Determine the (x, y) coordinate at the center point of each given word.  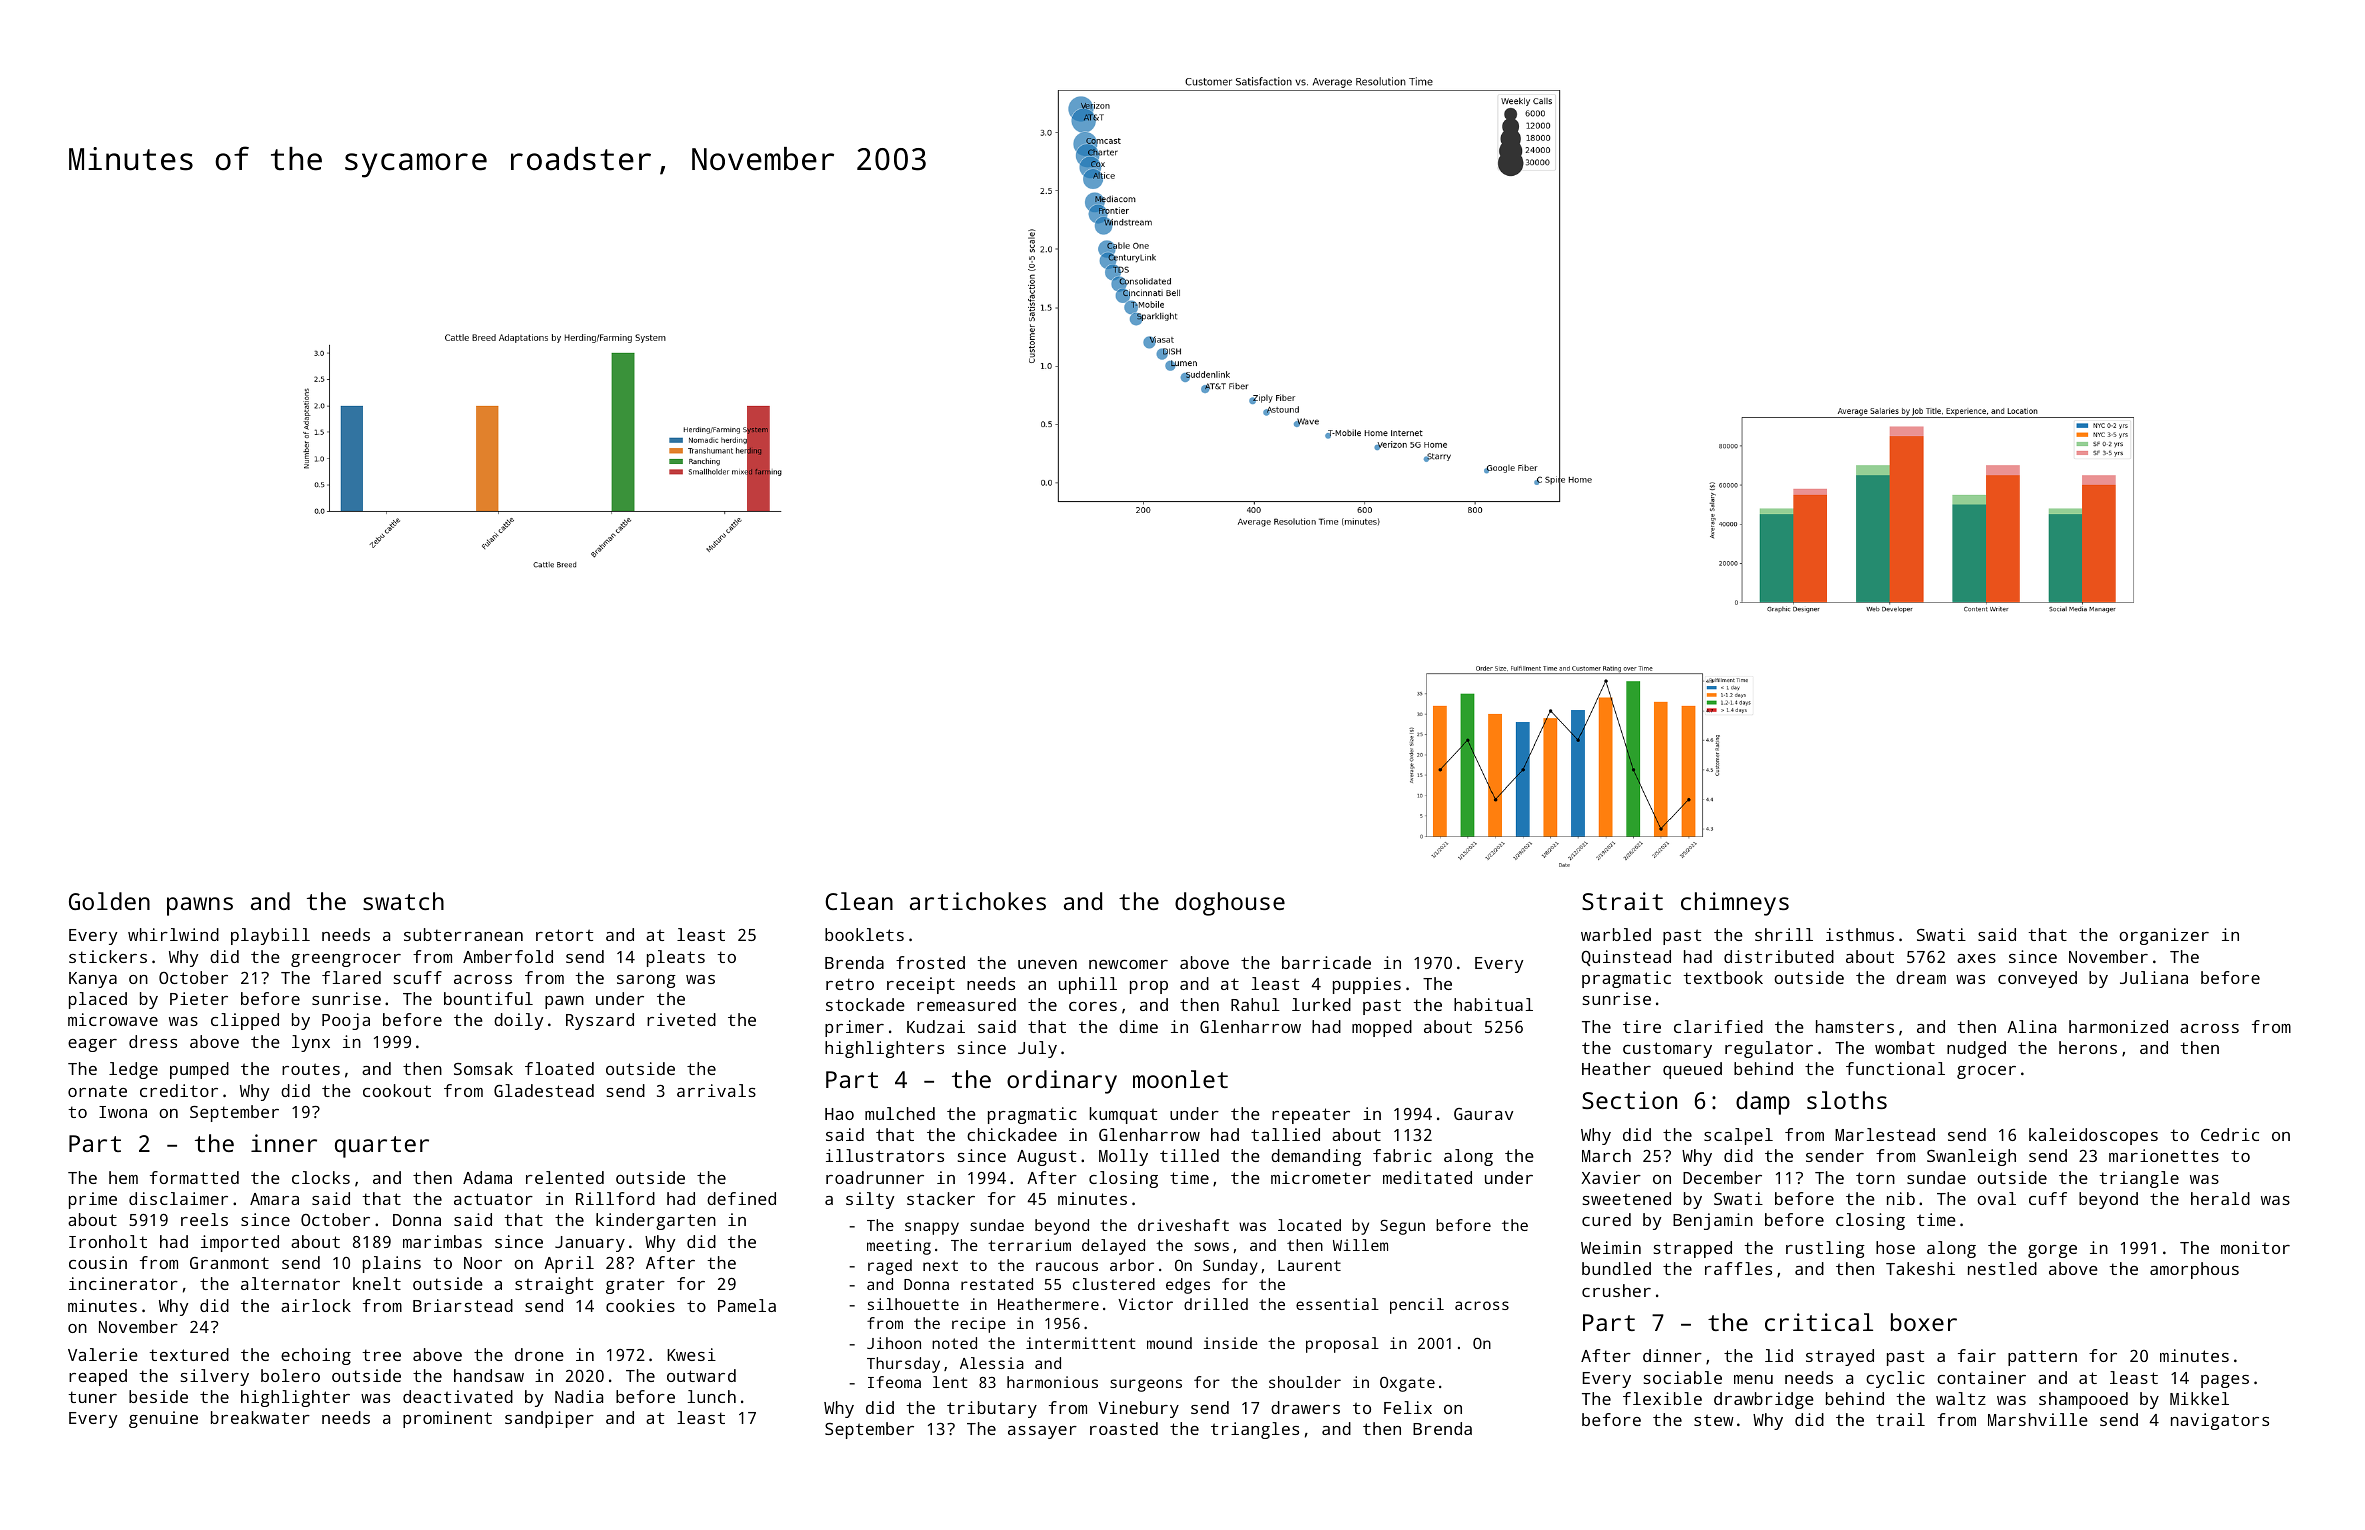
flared (351, 977)
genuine (163, 1419)
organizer (2164, 936)
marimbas (442, 1241)
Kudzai (936, 1026)
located (1309, 1225)
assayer (1042, 1432)
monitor (2255, 1247)
